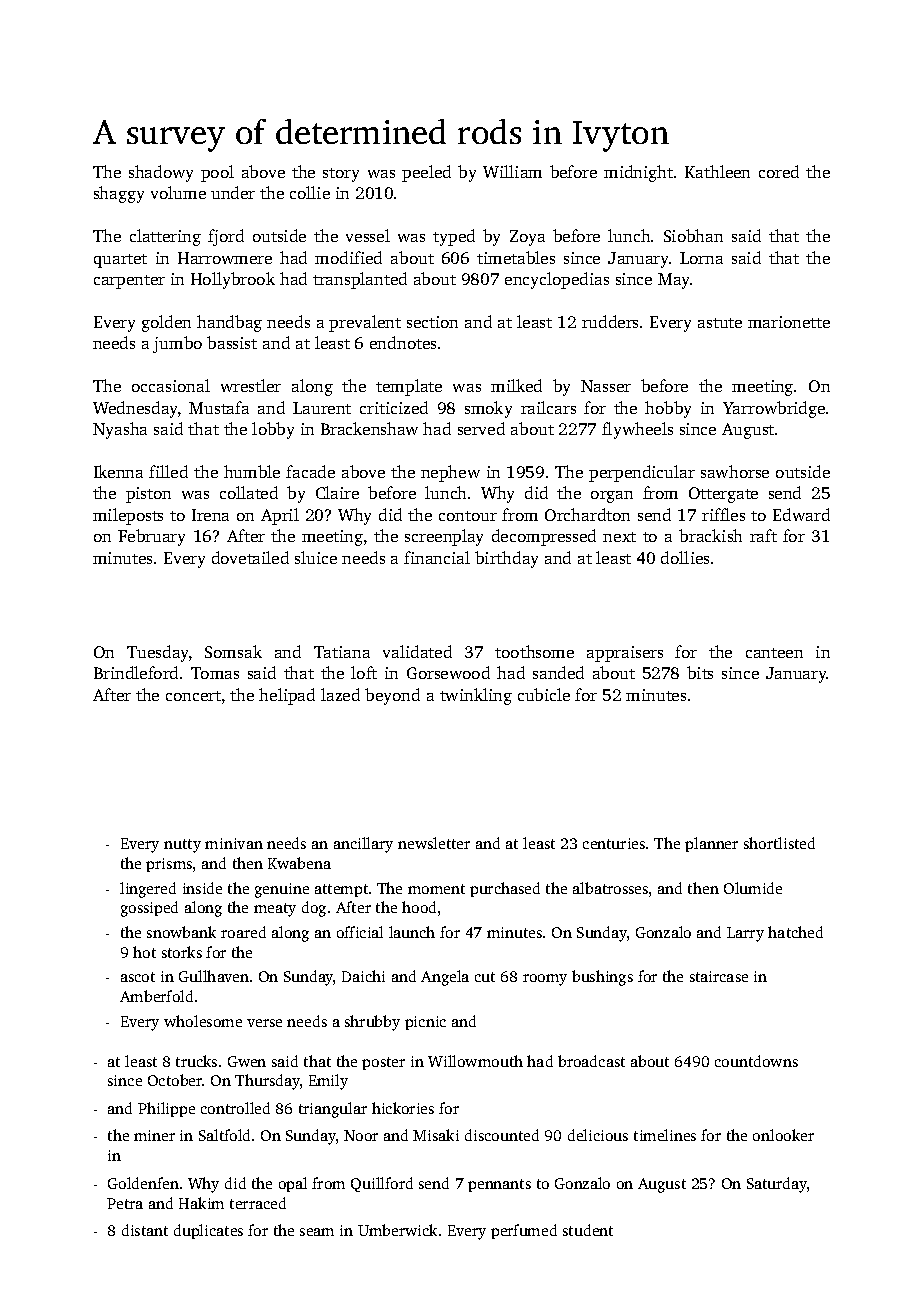  Describe the element at coordinates (753, 888) in the page. I see `Olumide` at that location.
